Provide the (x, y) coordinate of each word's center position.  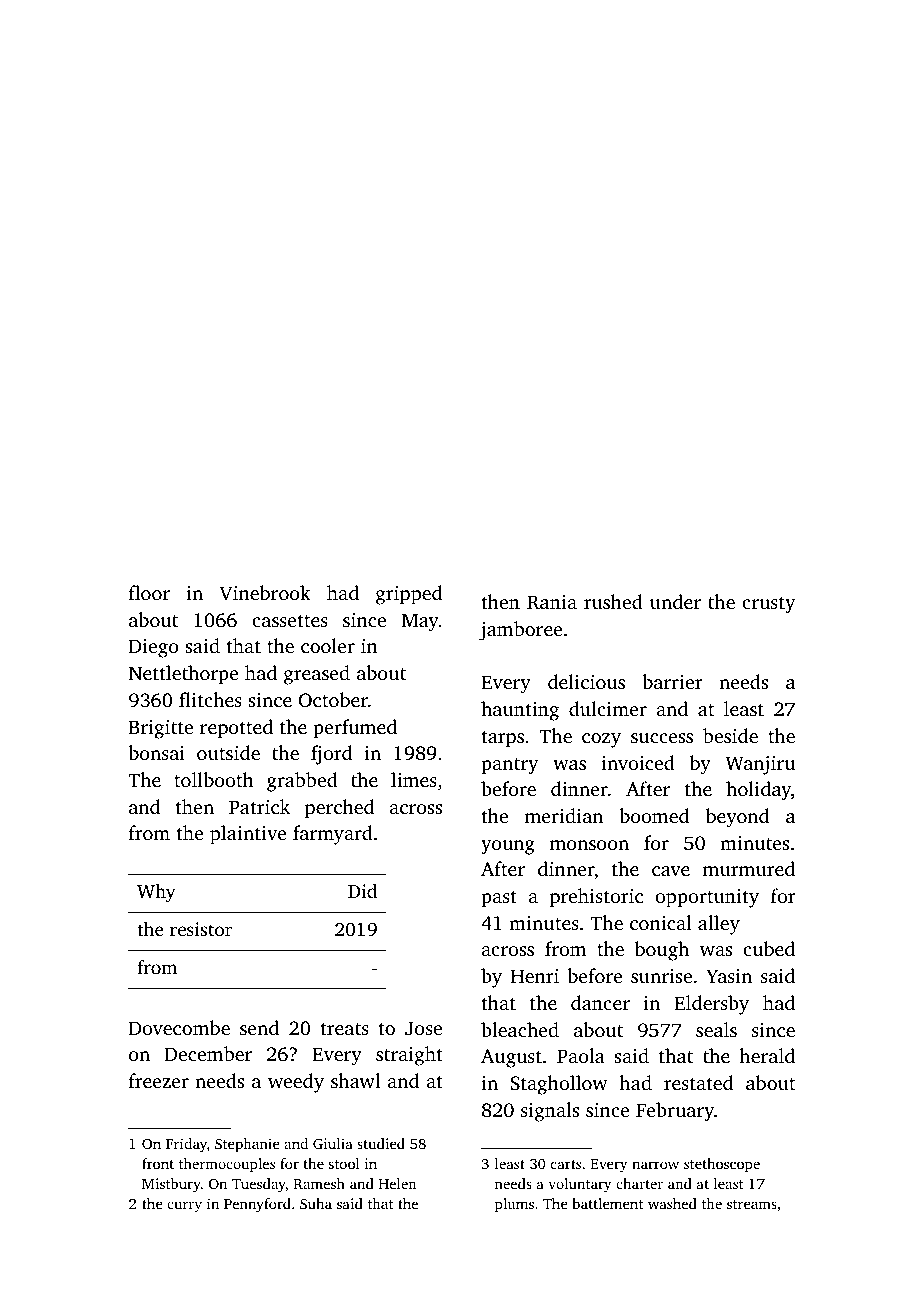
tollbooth (214, 779)
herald (767, 1055)
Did (362, 891)
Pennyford (257, 1205)
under (675, 601)
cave (671, 871)
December (208, 1053)
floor (149, 592)
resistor (201, 929)
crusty (768, 605)
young (508, 847)
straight (409, 1056)
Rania (552, 602)
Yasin (729, 976)
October (333, 700)
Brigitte (161, 729)
